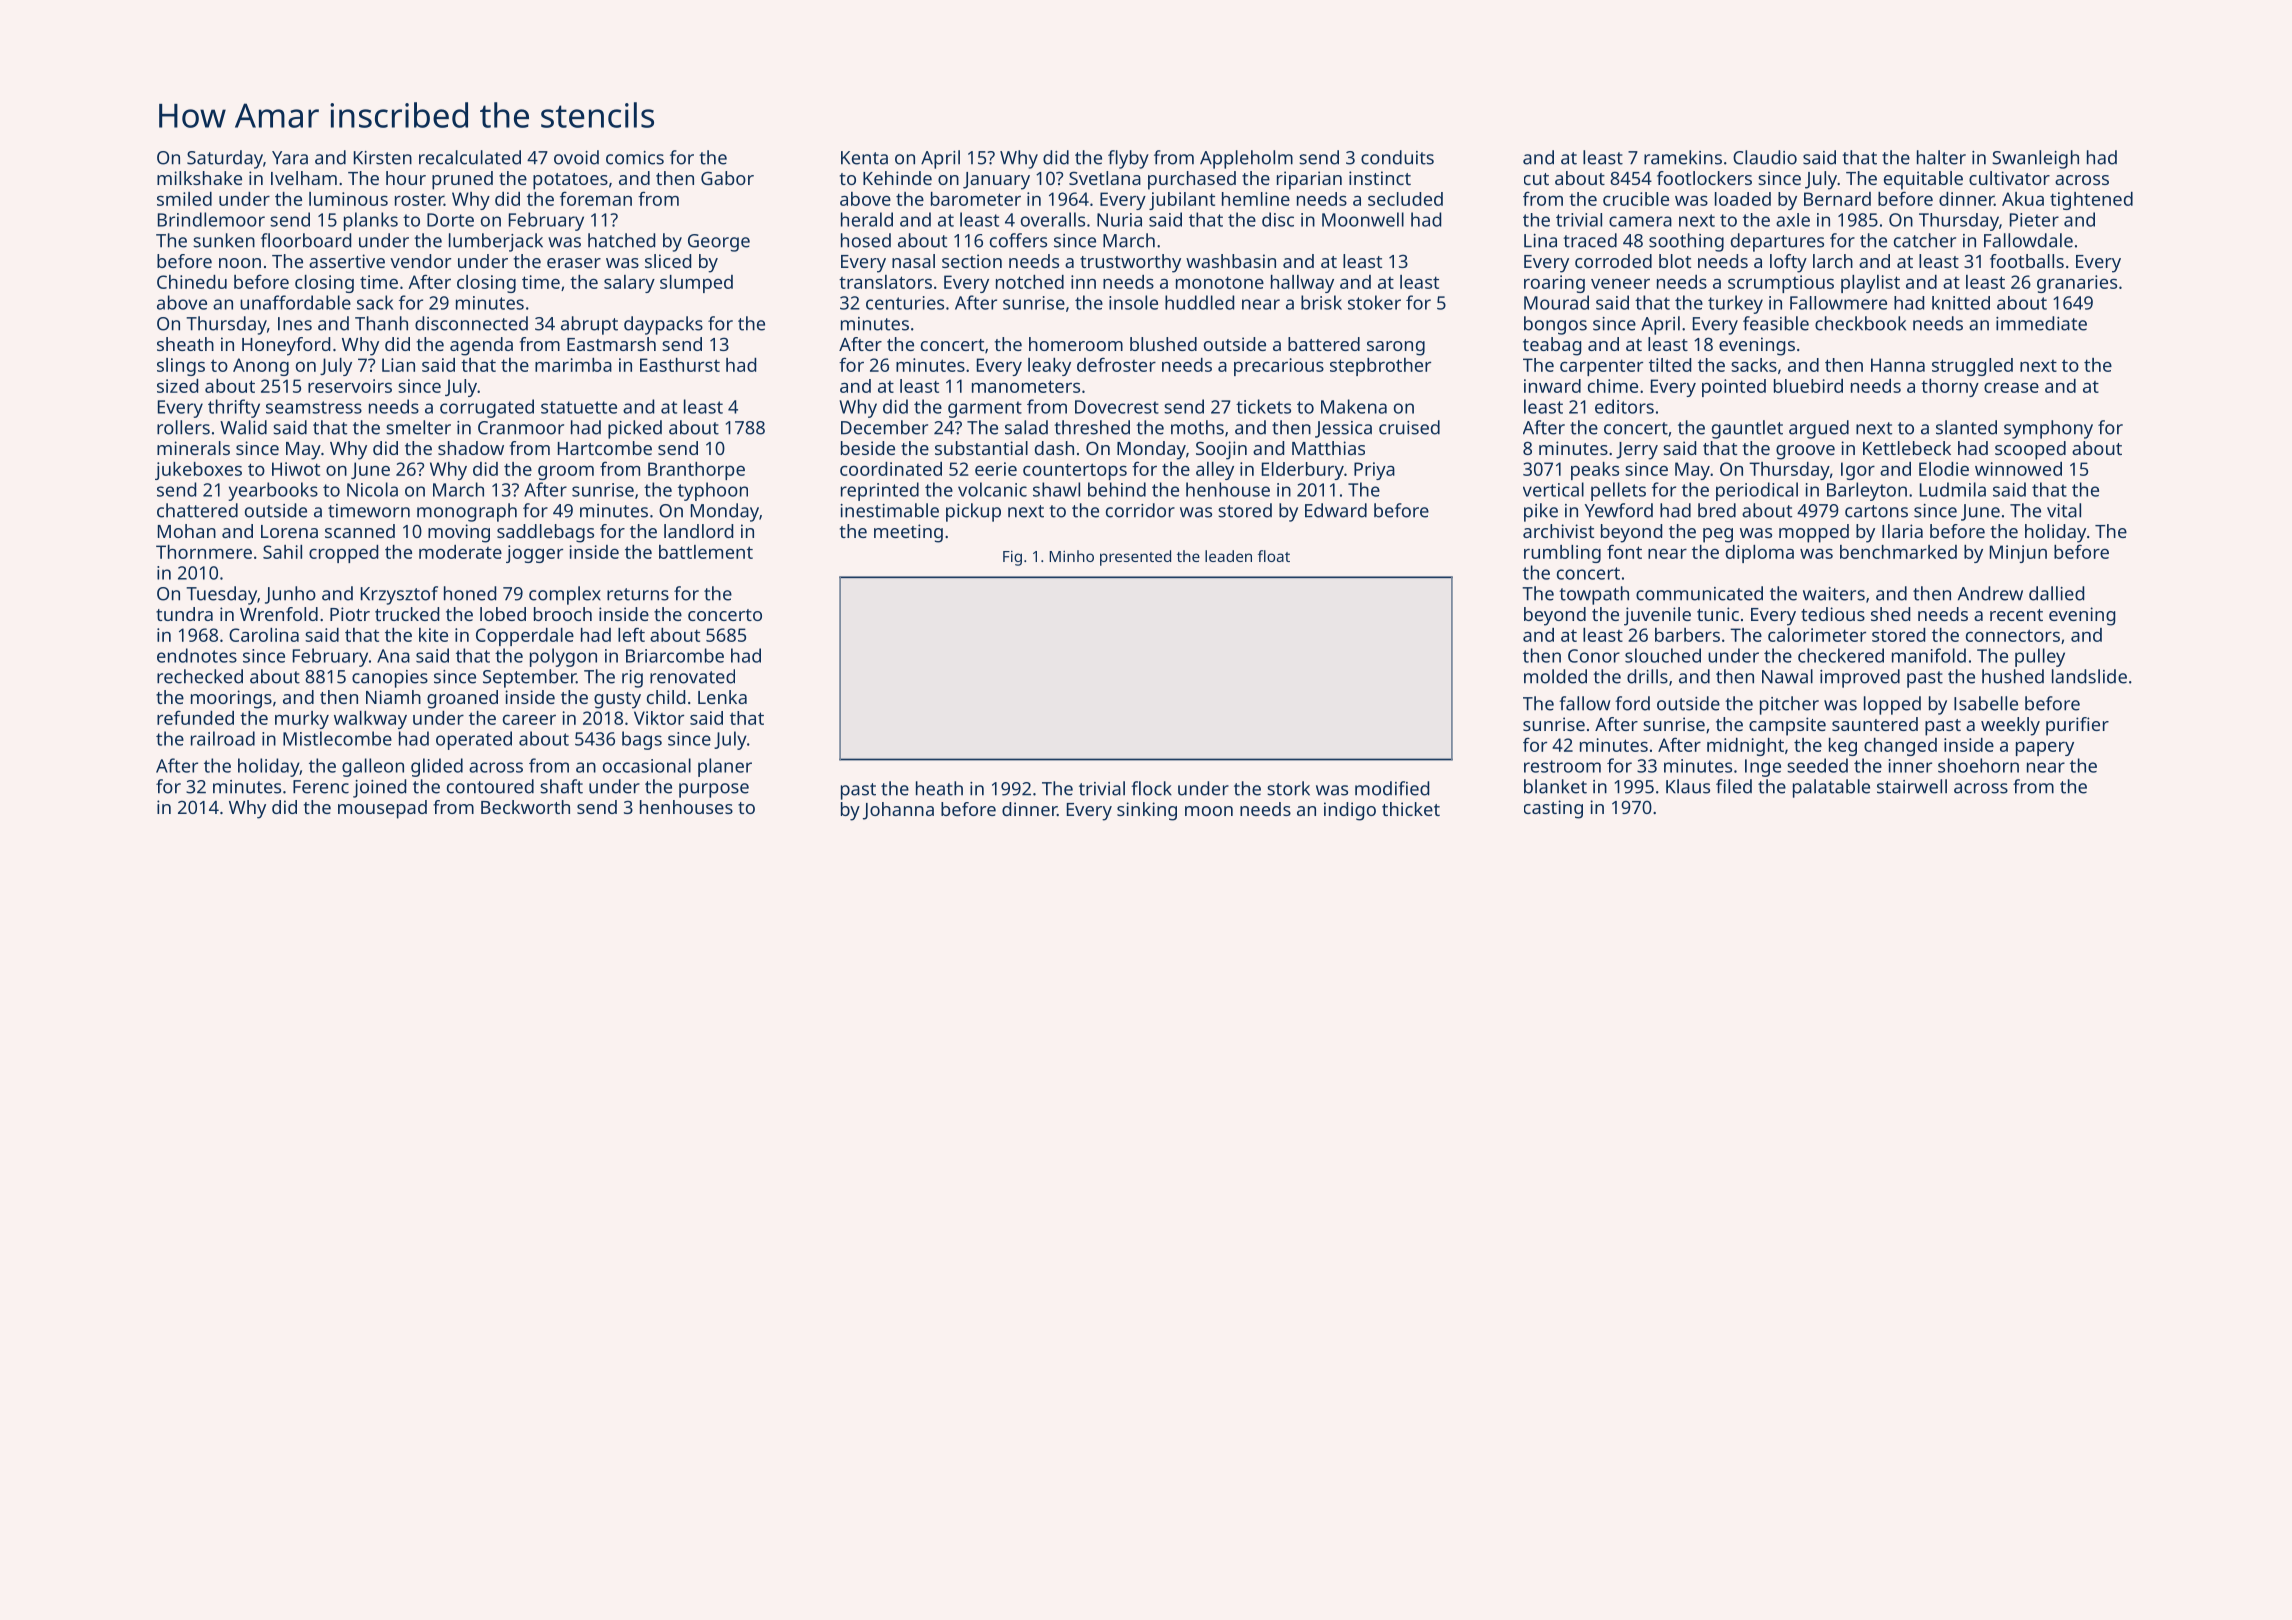 This screenshot has height=1620, width=2292. Describe the element at coordinates (534, 554) in the screenshot. I see `jogger` at that location.
